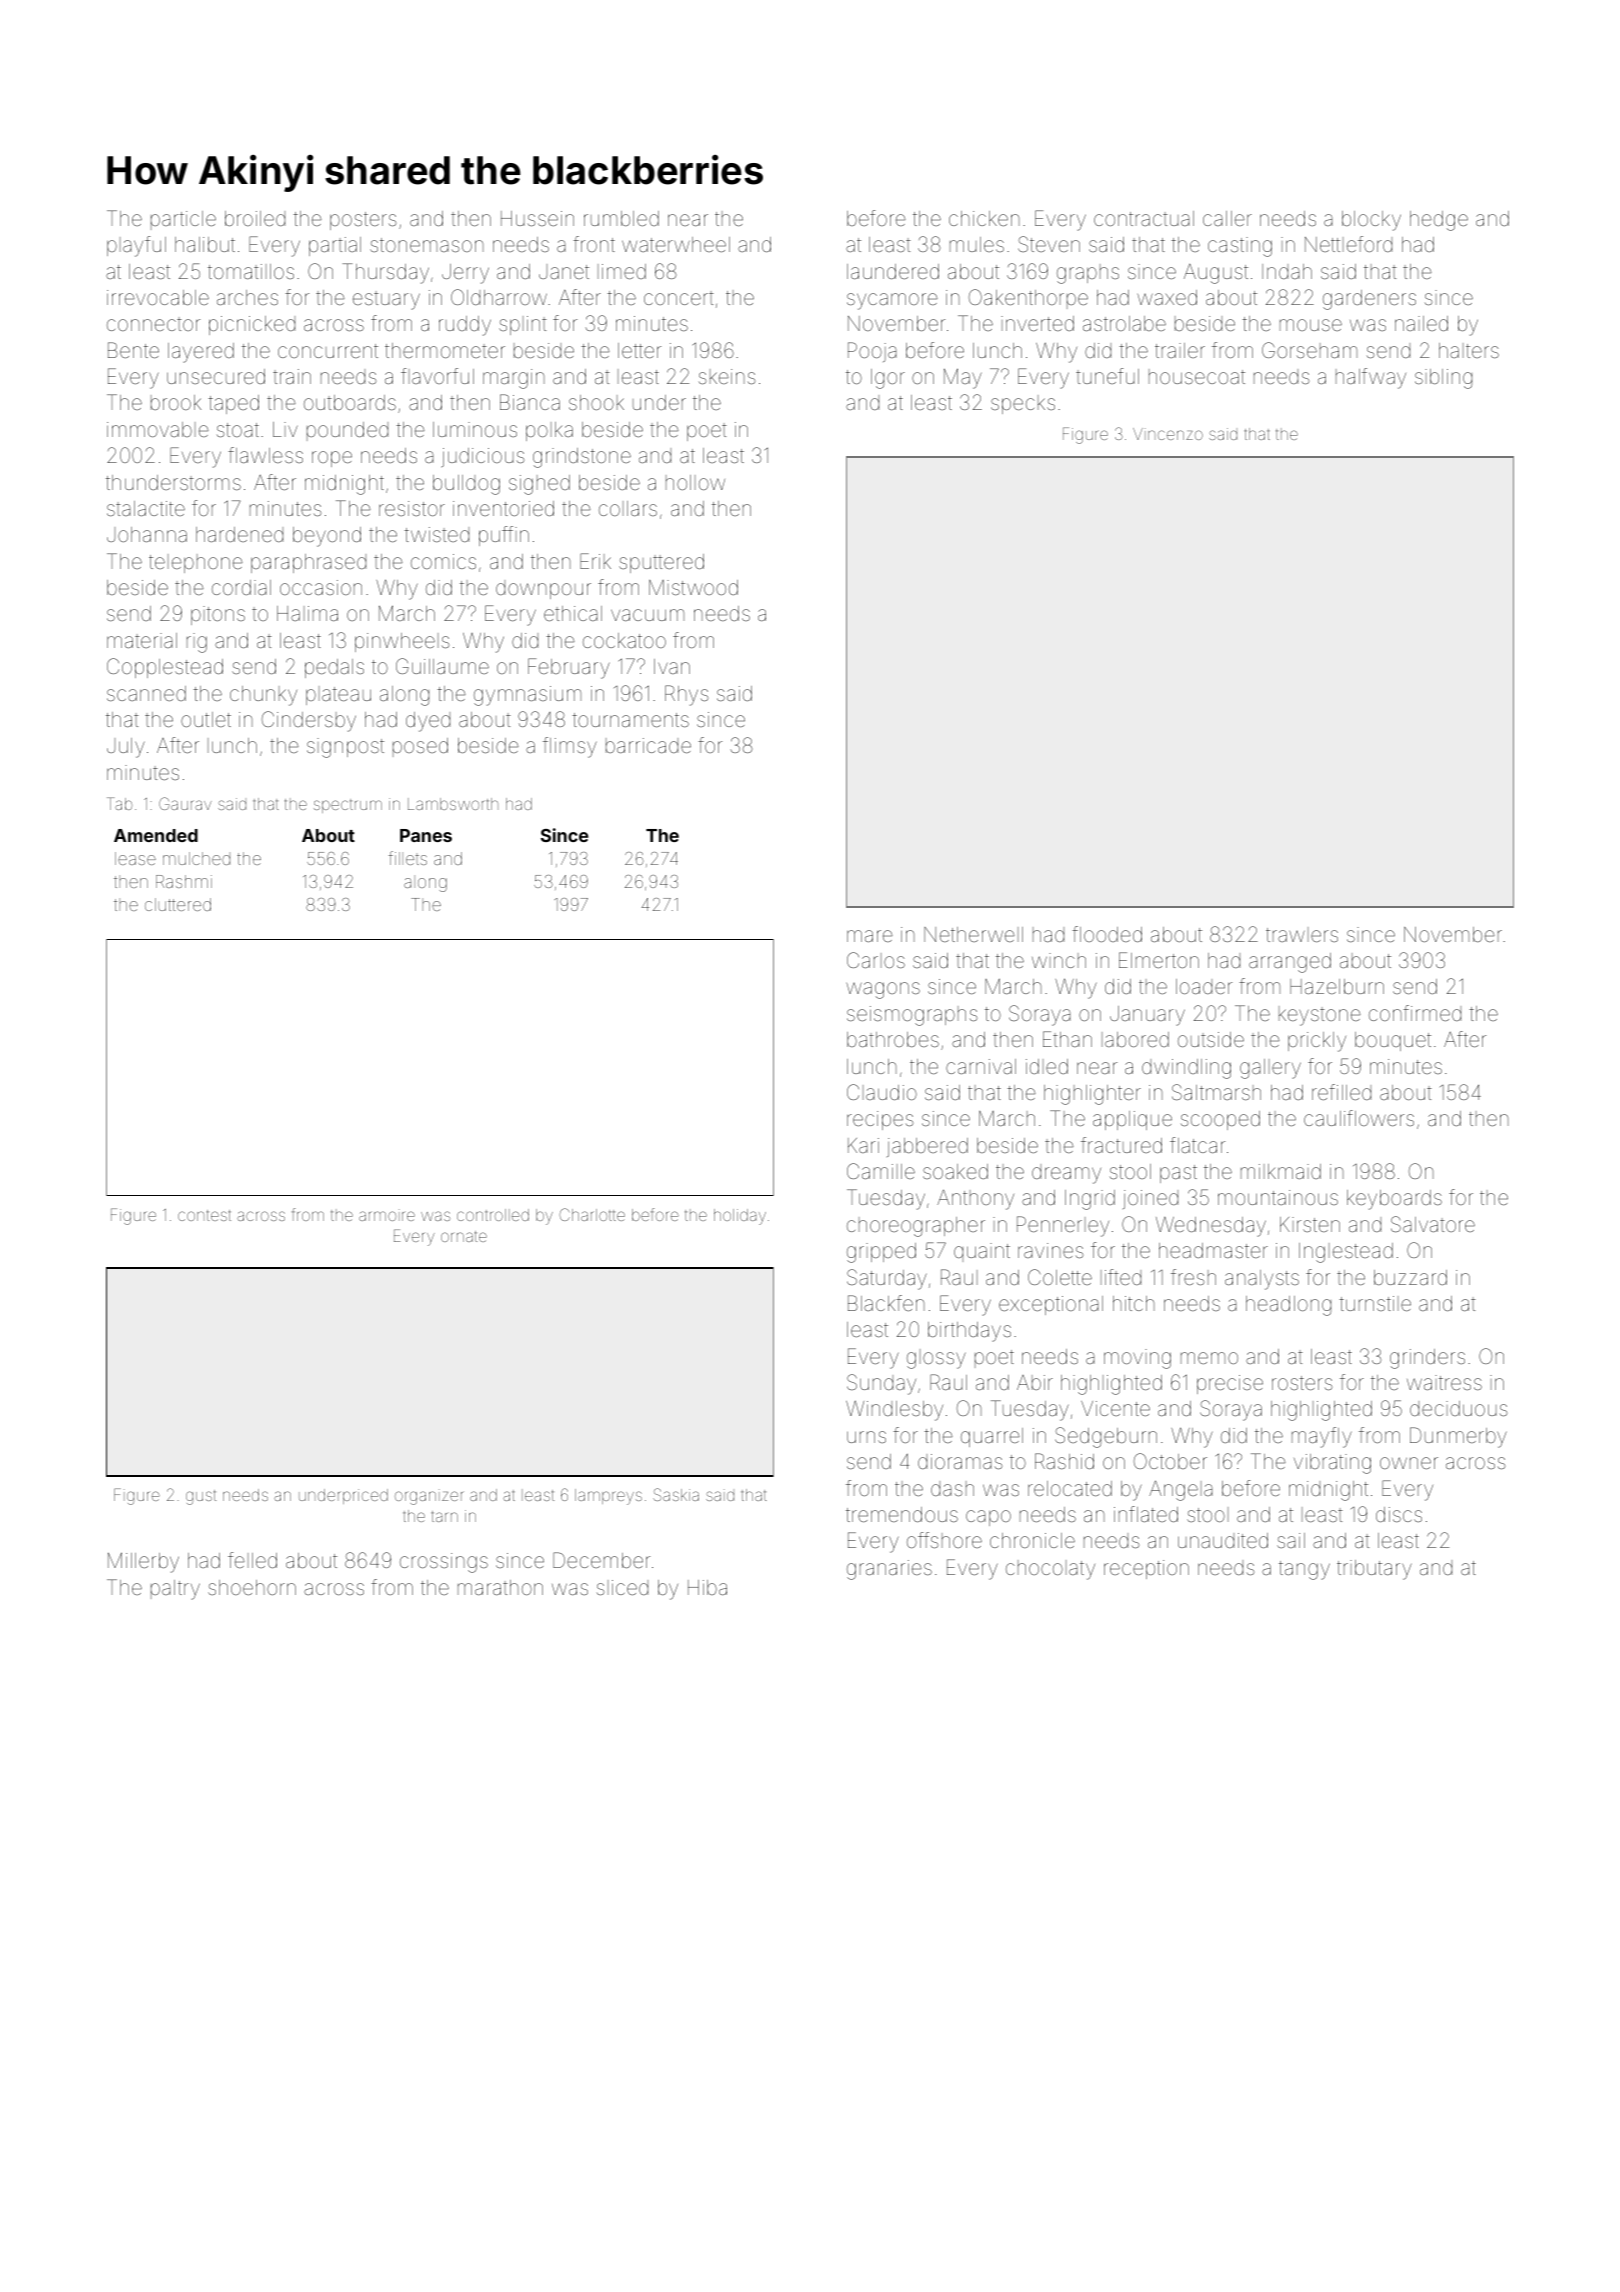  What do you see at coordinates (1302, 934) in the screenshot?
I see `trawlers` at bounding box center [1302, 934].
